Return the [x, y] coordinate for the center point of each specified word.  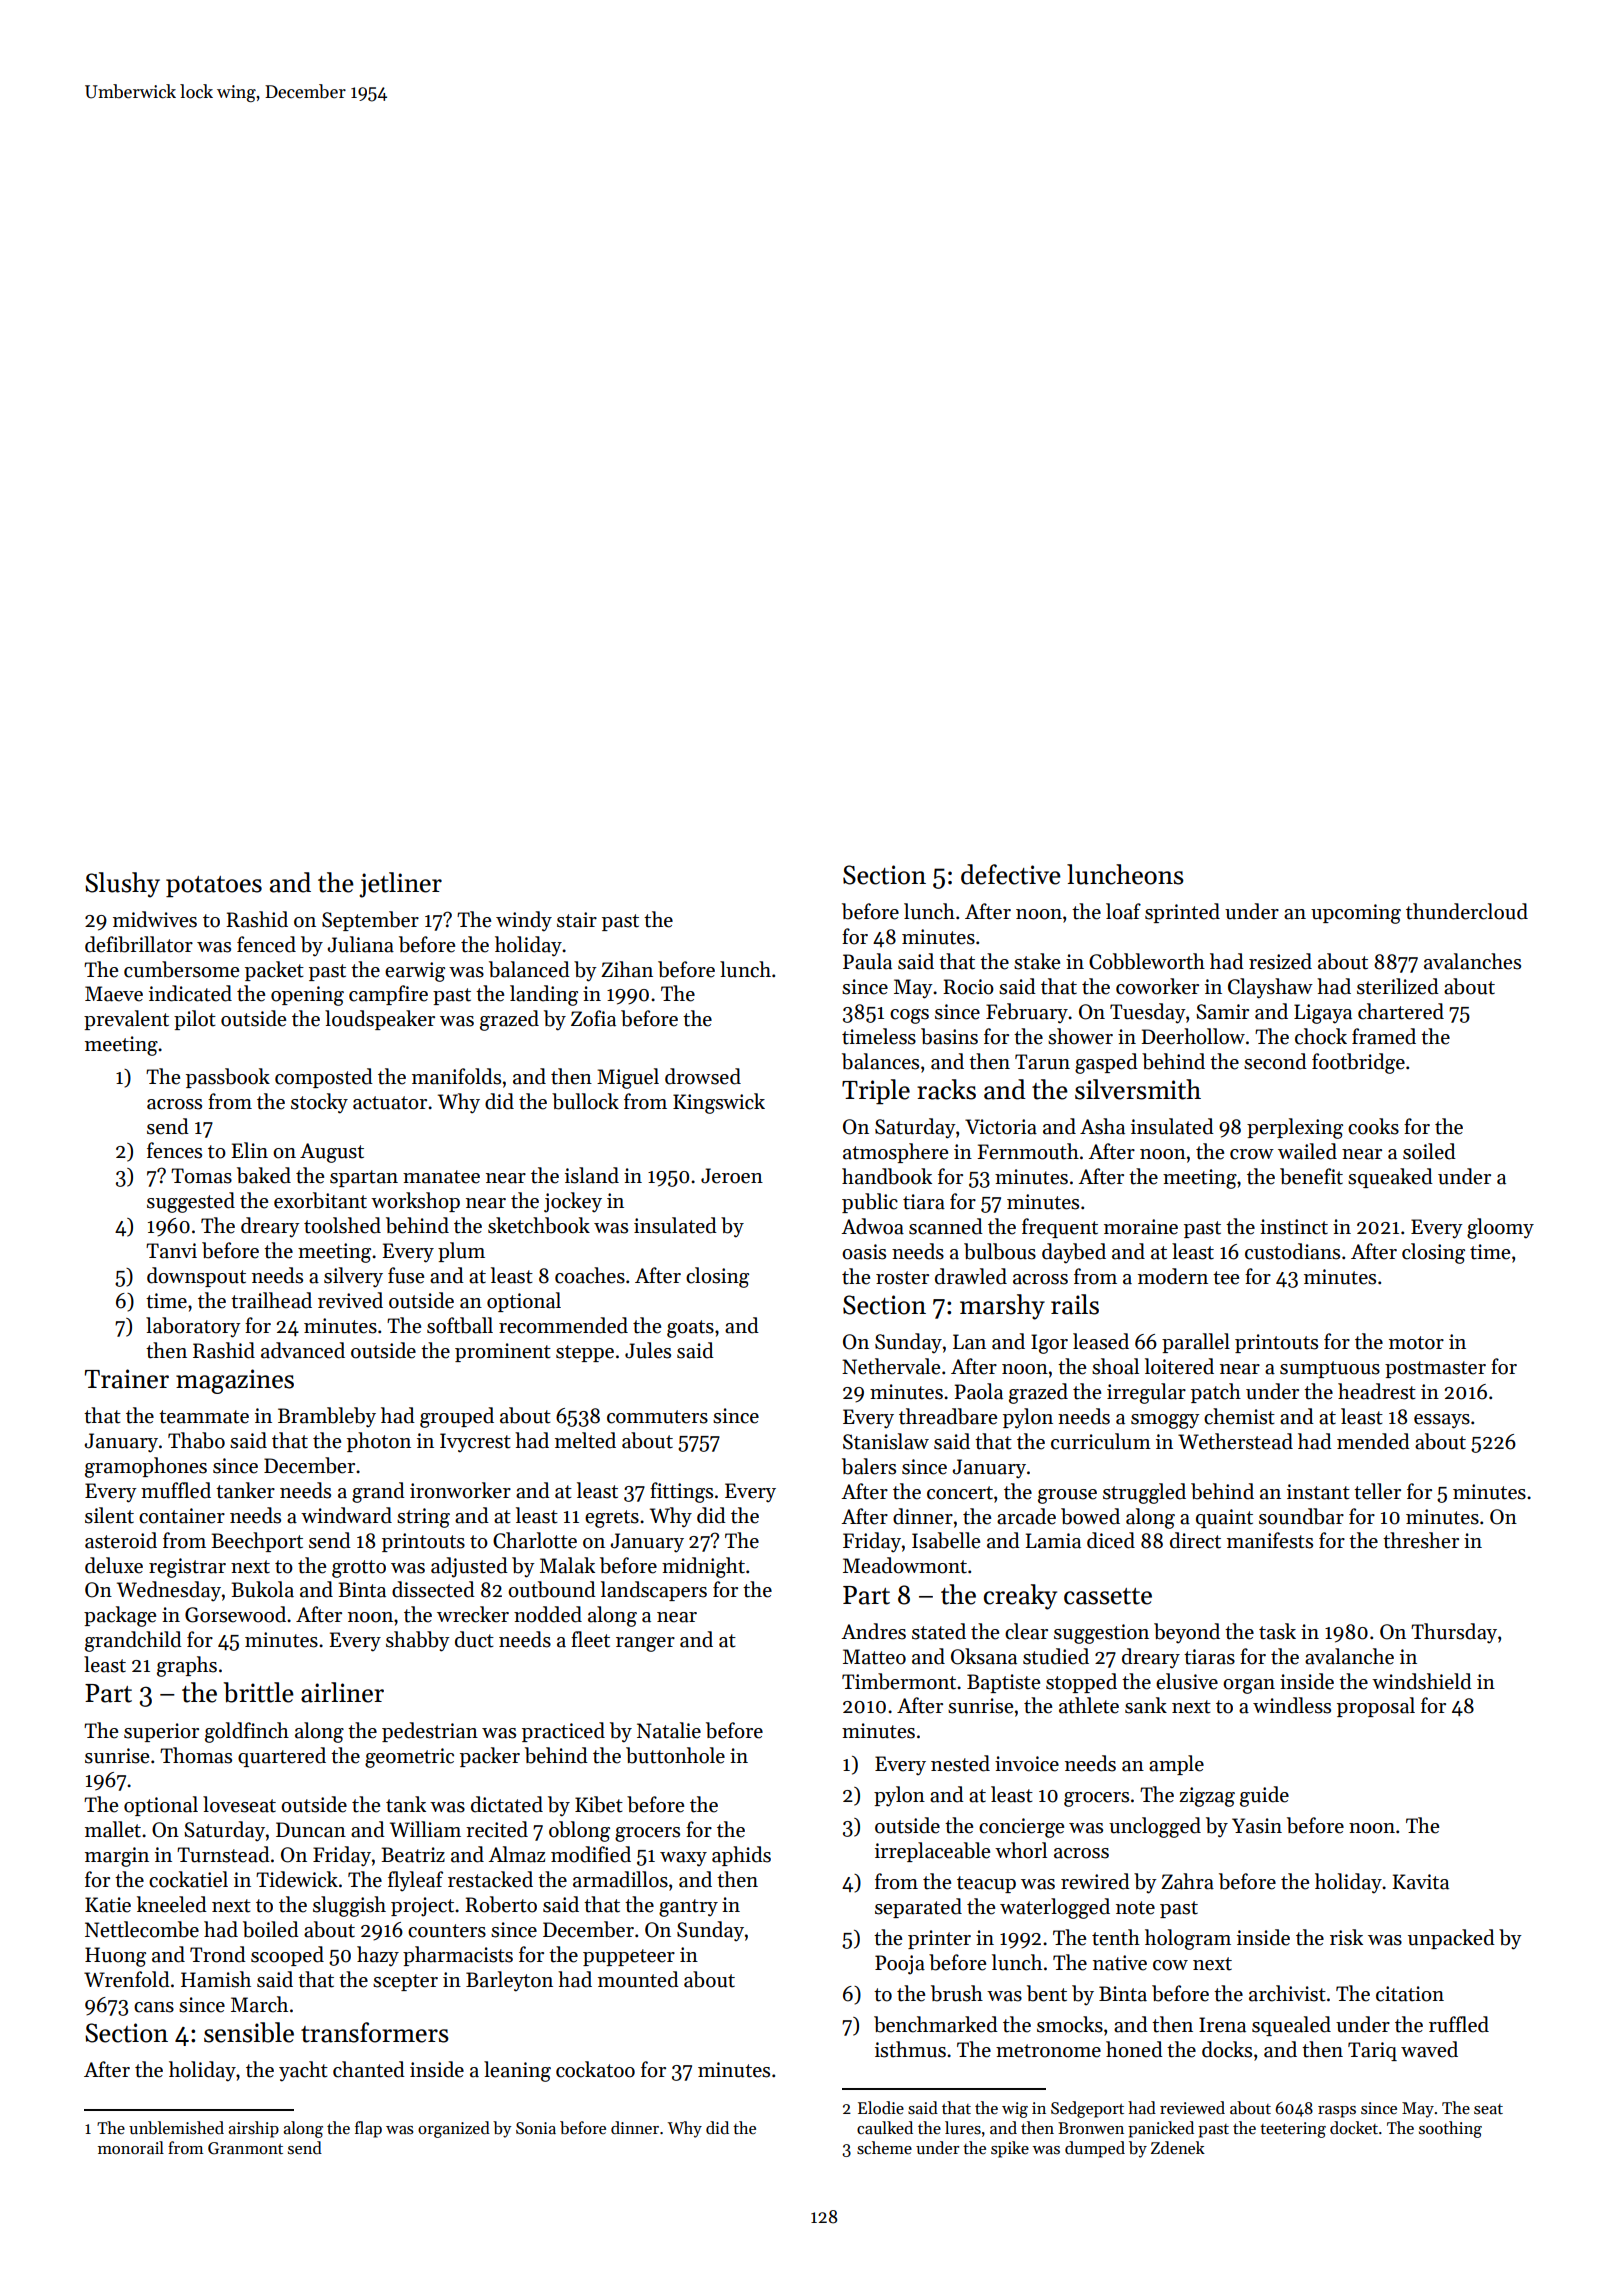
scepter [405, 1982]
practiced [563, 1732]
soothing [1450, 2129]
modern [1173, 1276]
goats [690, 1329]
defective [1011, 874]
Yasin [1257, 1826]
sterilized [1398, 986]
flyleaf [415, 1881]
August [332, 1153]
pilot [195, 1020]
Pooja [900, 1965]
